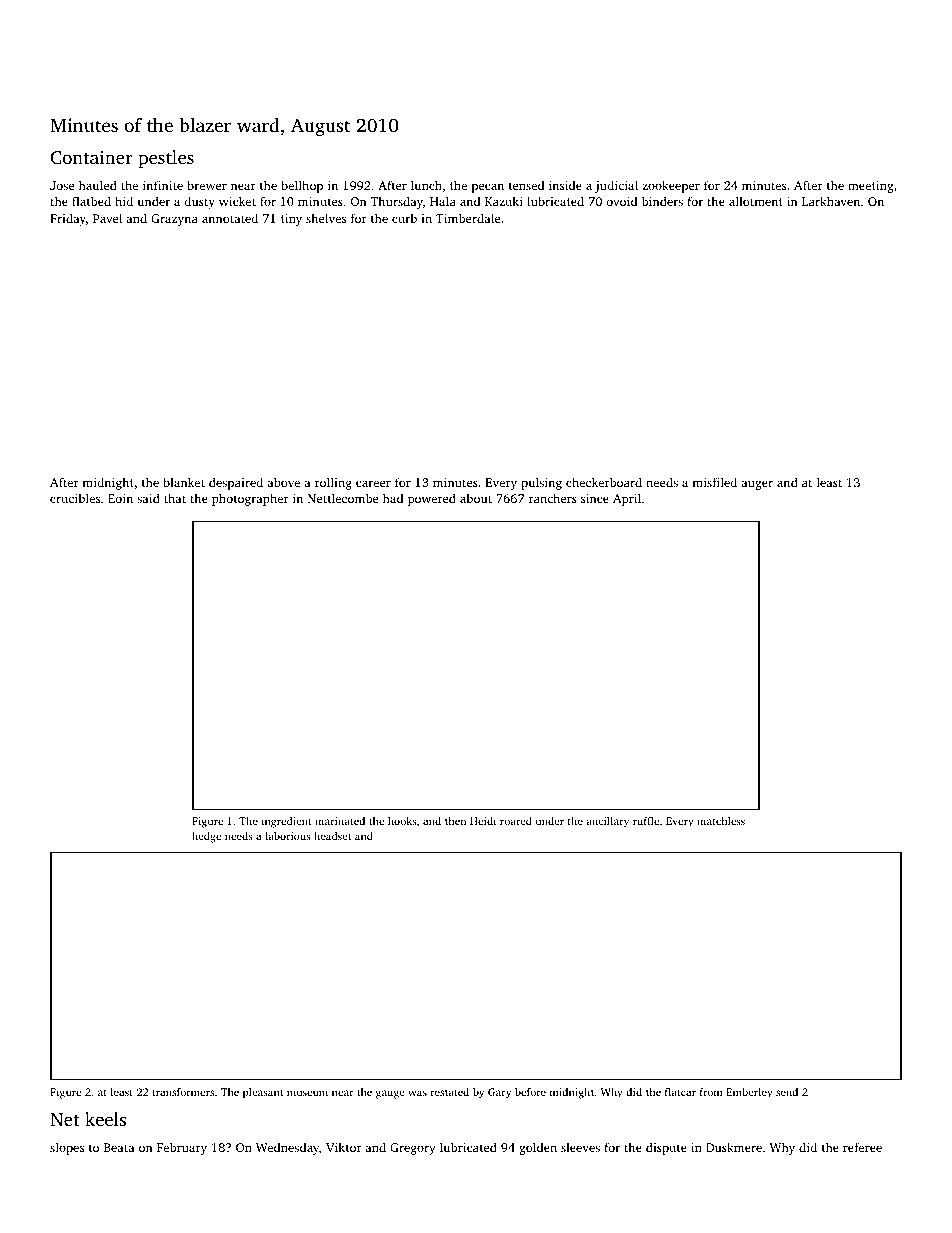  Describe the element at coordinates (206, 837) in the page. I see `hedge` at that location.
